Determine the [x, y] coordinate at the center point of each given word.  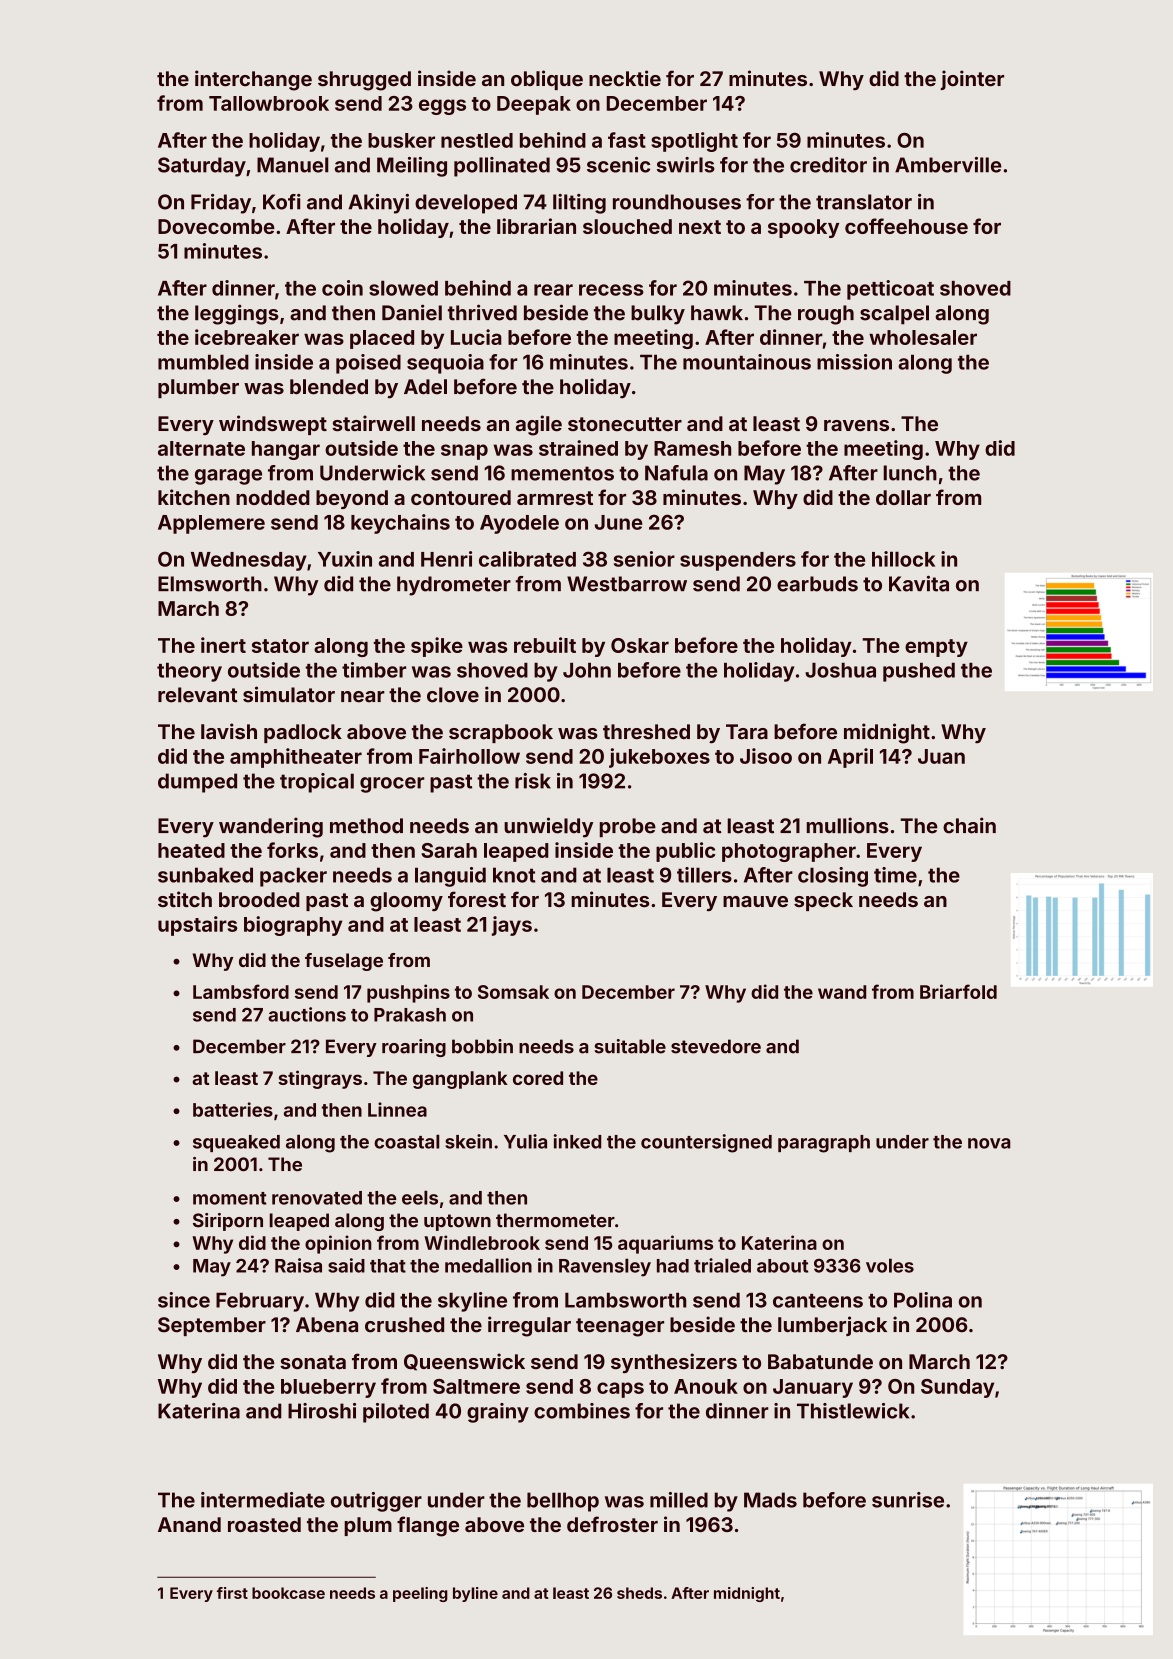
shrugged [364, 81]
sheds [639, 1593]
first [232, 1593]
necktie [625, 78]
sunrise [908, 1500]
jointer [972, 80]
